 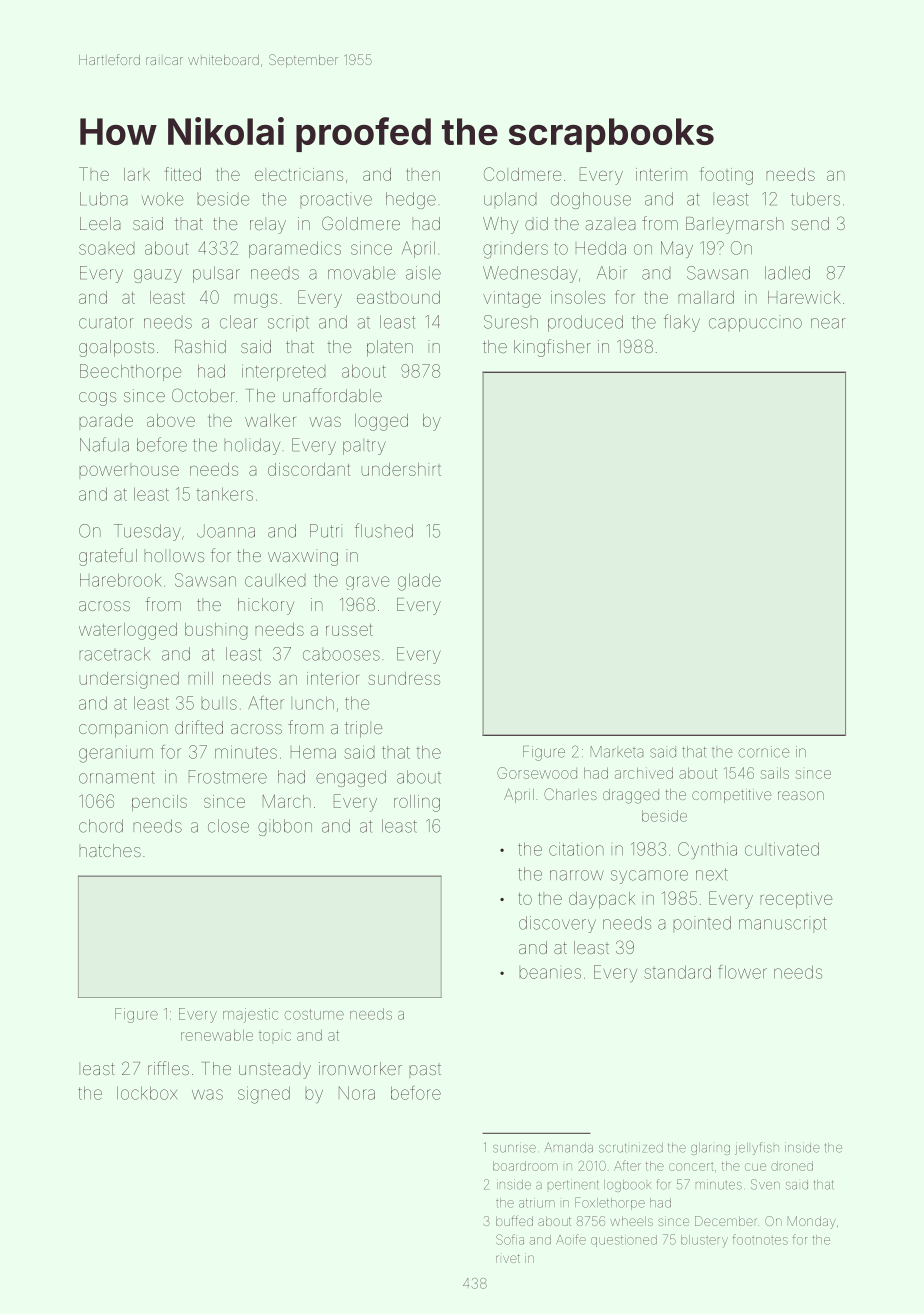 I want to click on Joanna, so click(x=226, y=531).
